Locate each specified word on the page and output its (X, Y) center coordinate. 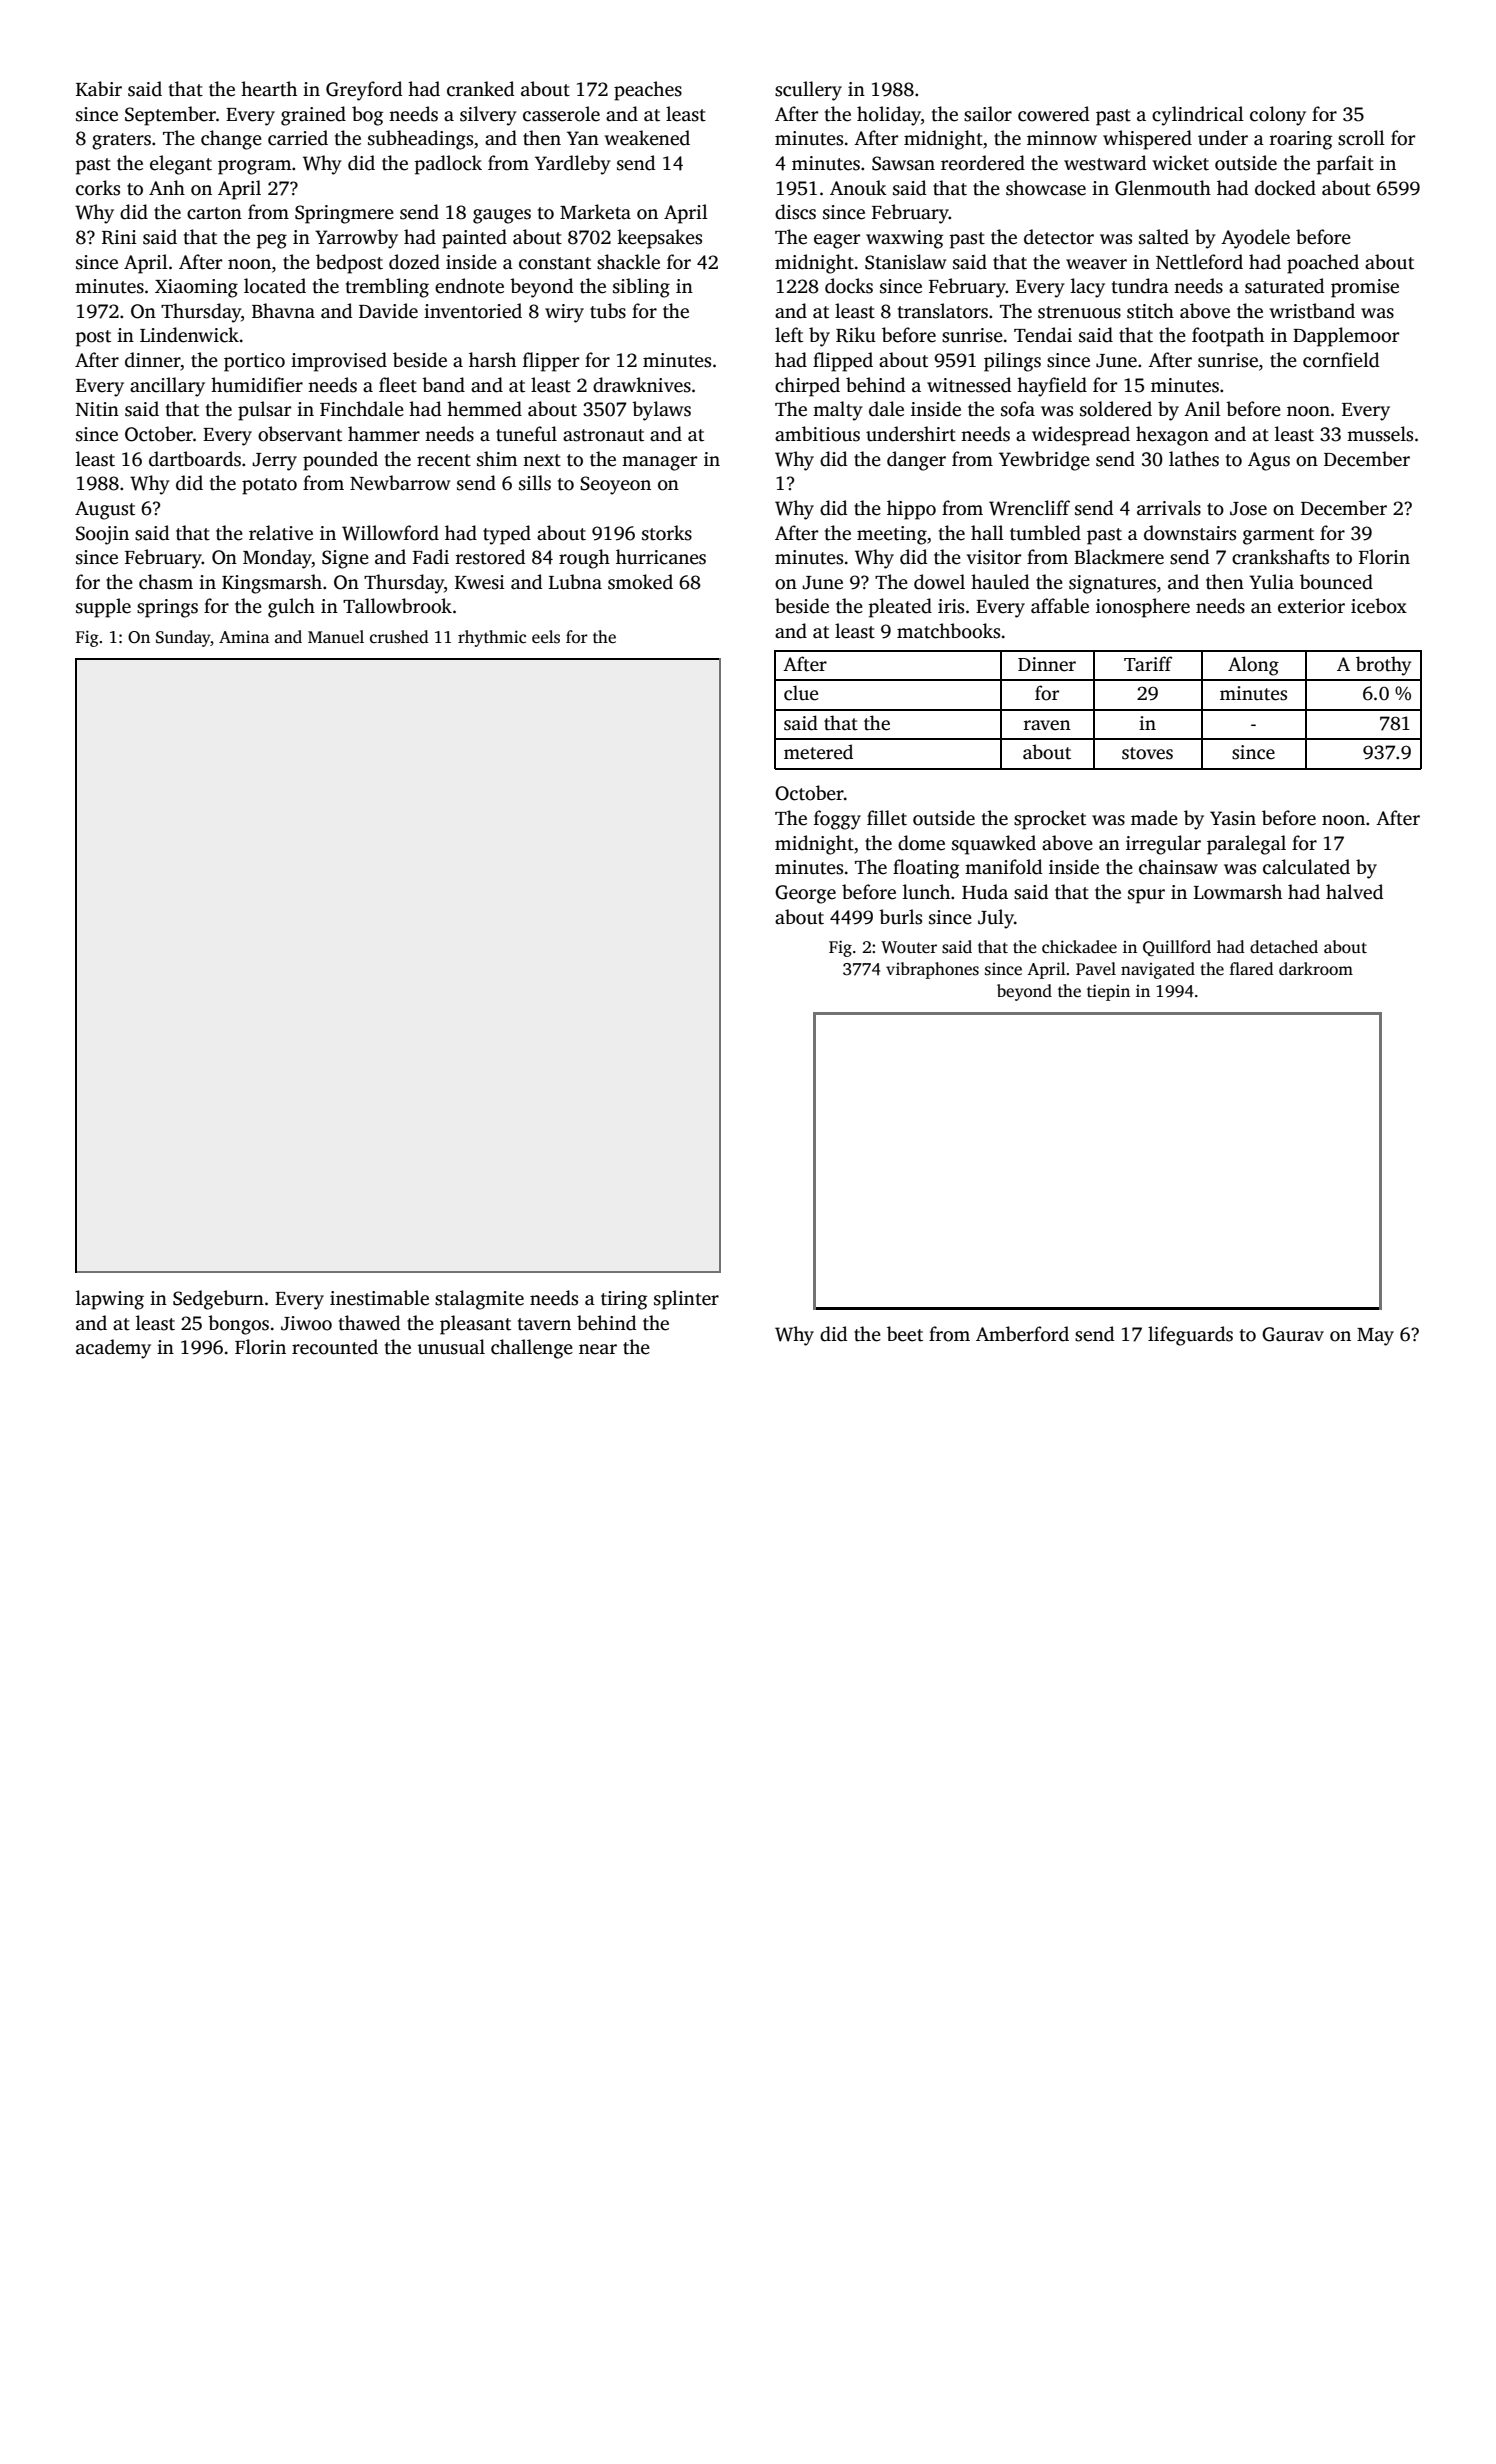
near (598, 1349)
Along (1253, 666)
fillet (887, 818)
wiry (564, 313)
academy (113, 1349)
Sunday (183, 638)
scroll (1361, 138)
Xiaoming (196, 288)
